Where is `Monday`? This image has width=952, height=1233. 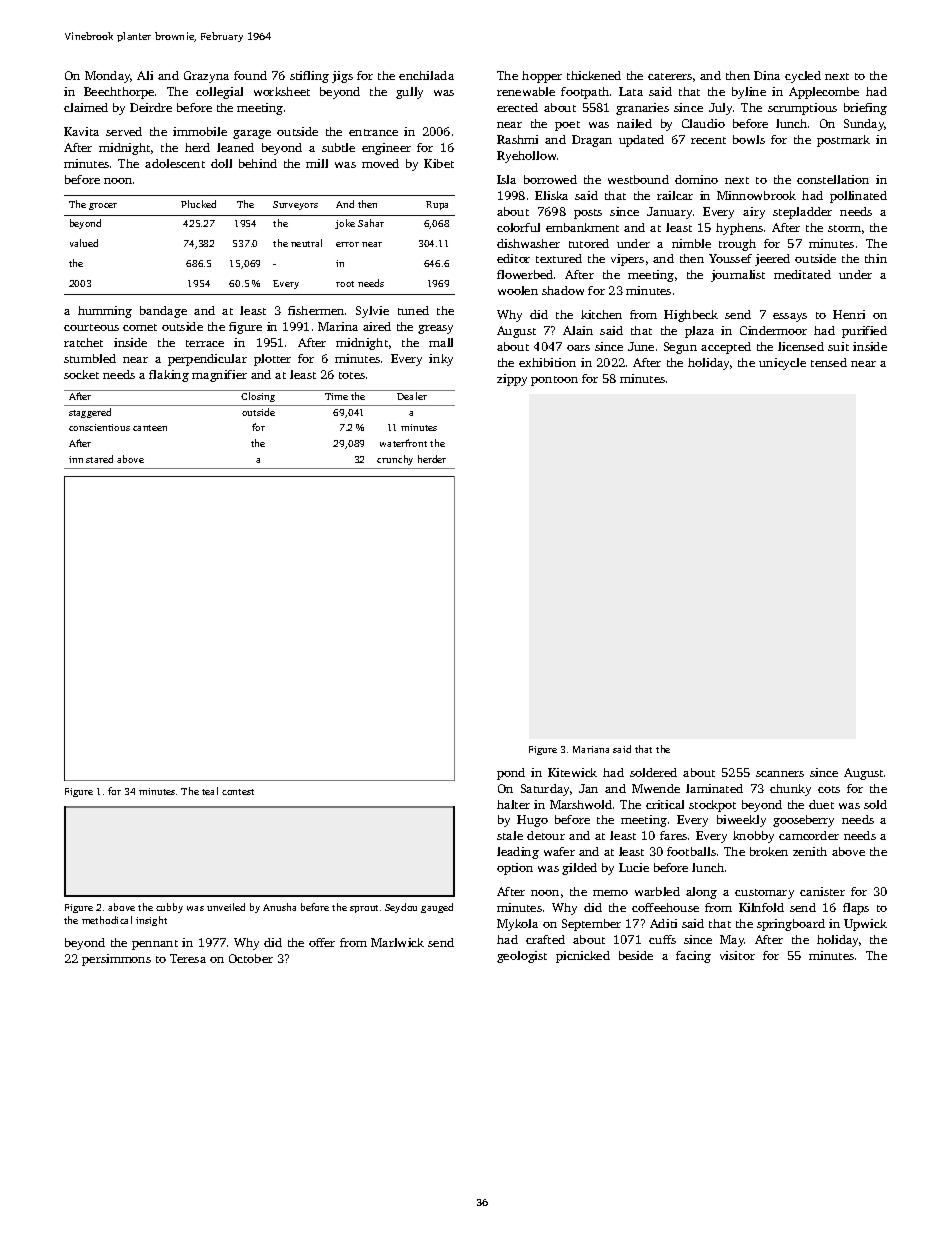
Monday is located at coordinates (108, 77).
